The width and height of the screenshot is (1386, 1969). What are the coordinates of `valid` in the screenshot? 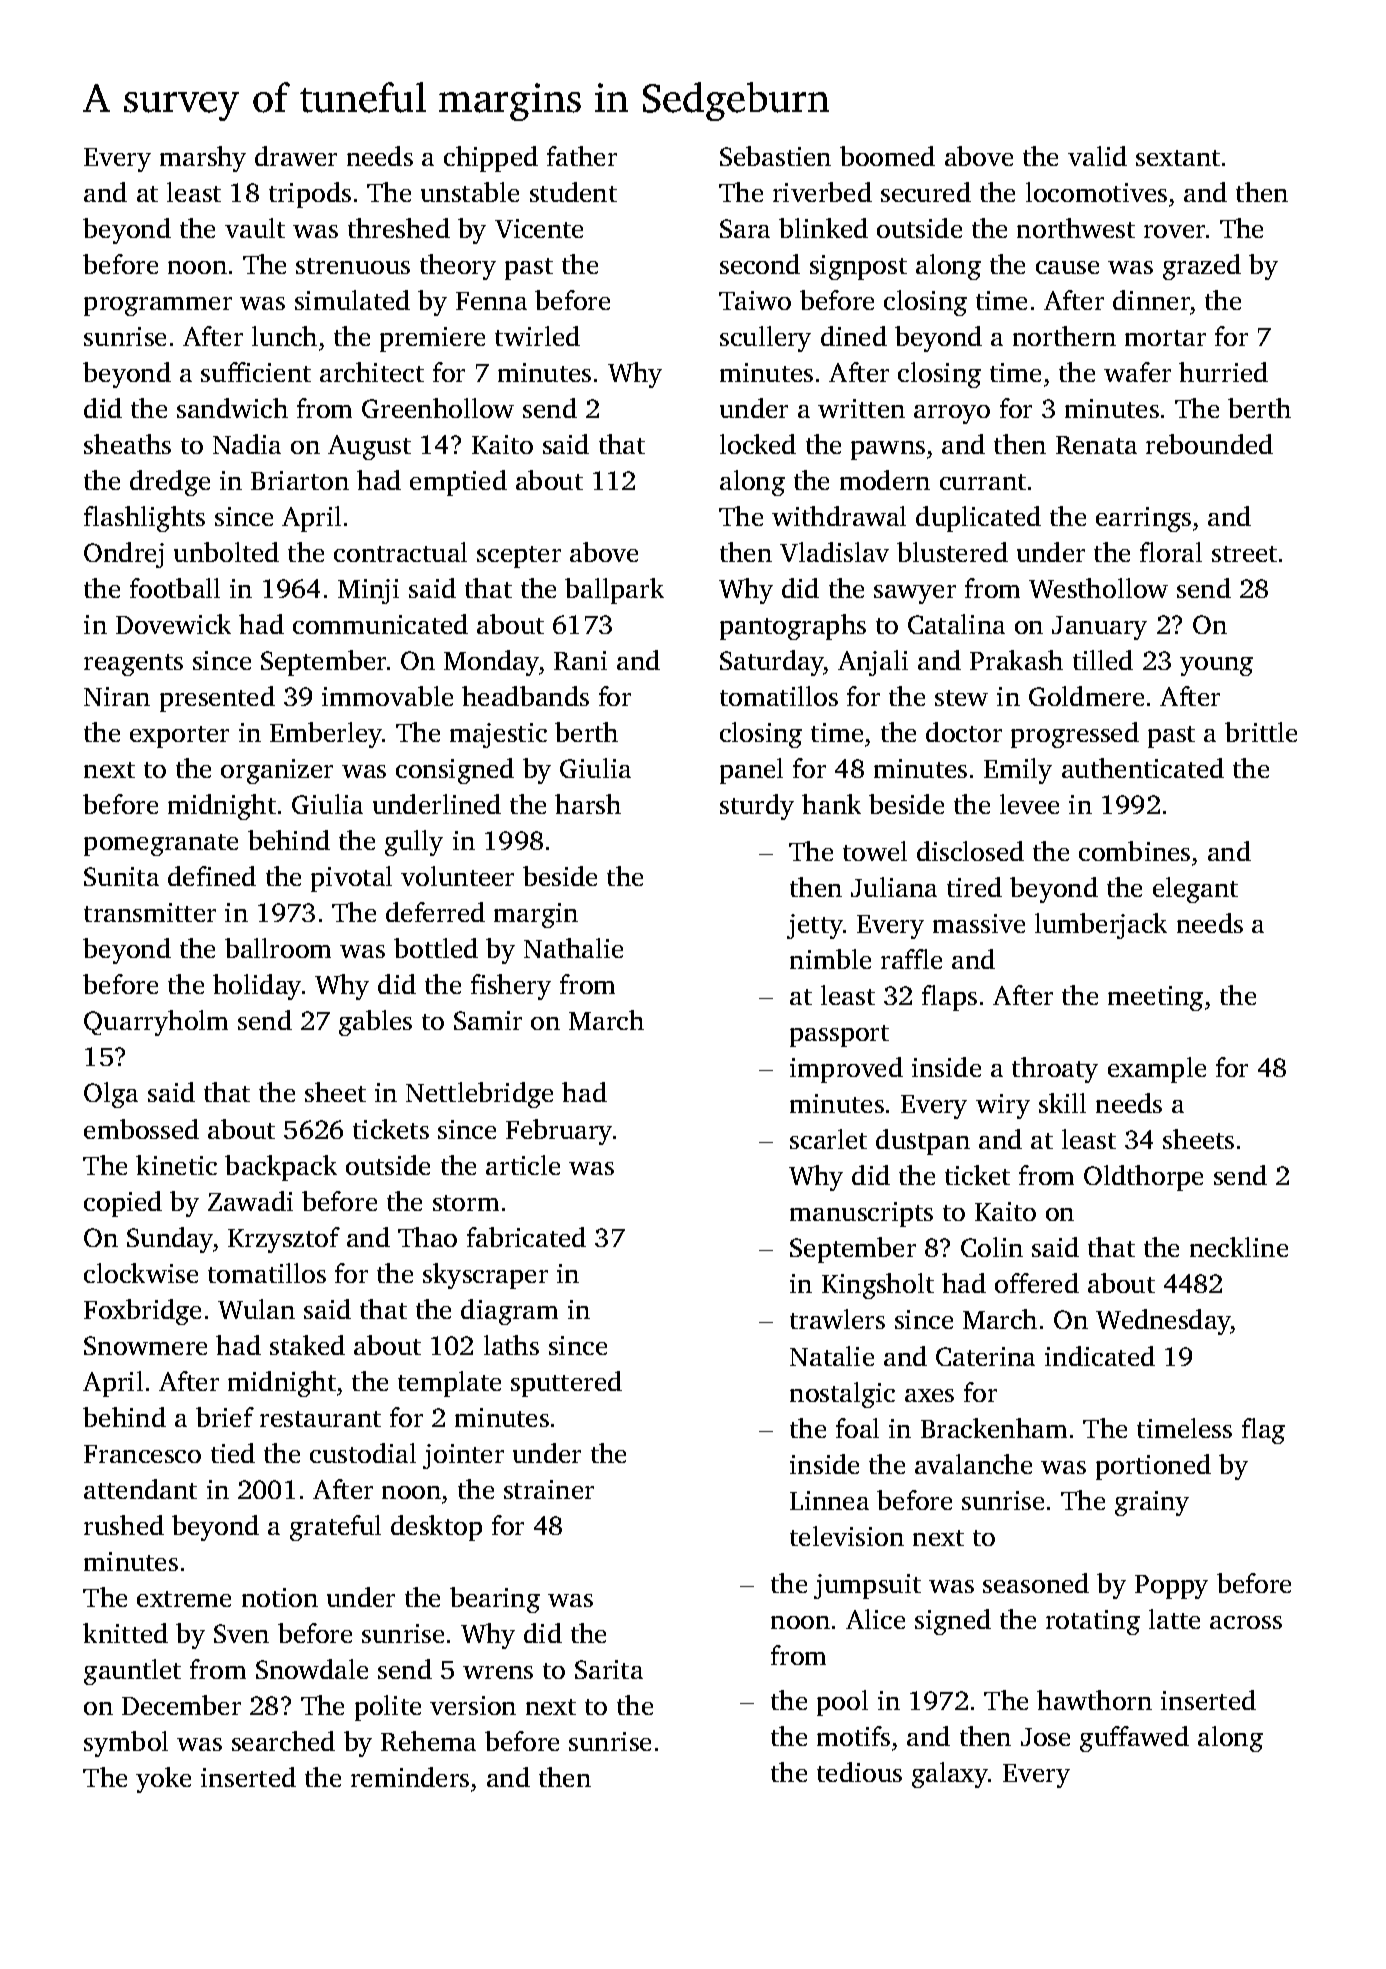 It's located at (1097, 156).
